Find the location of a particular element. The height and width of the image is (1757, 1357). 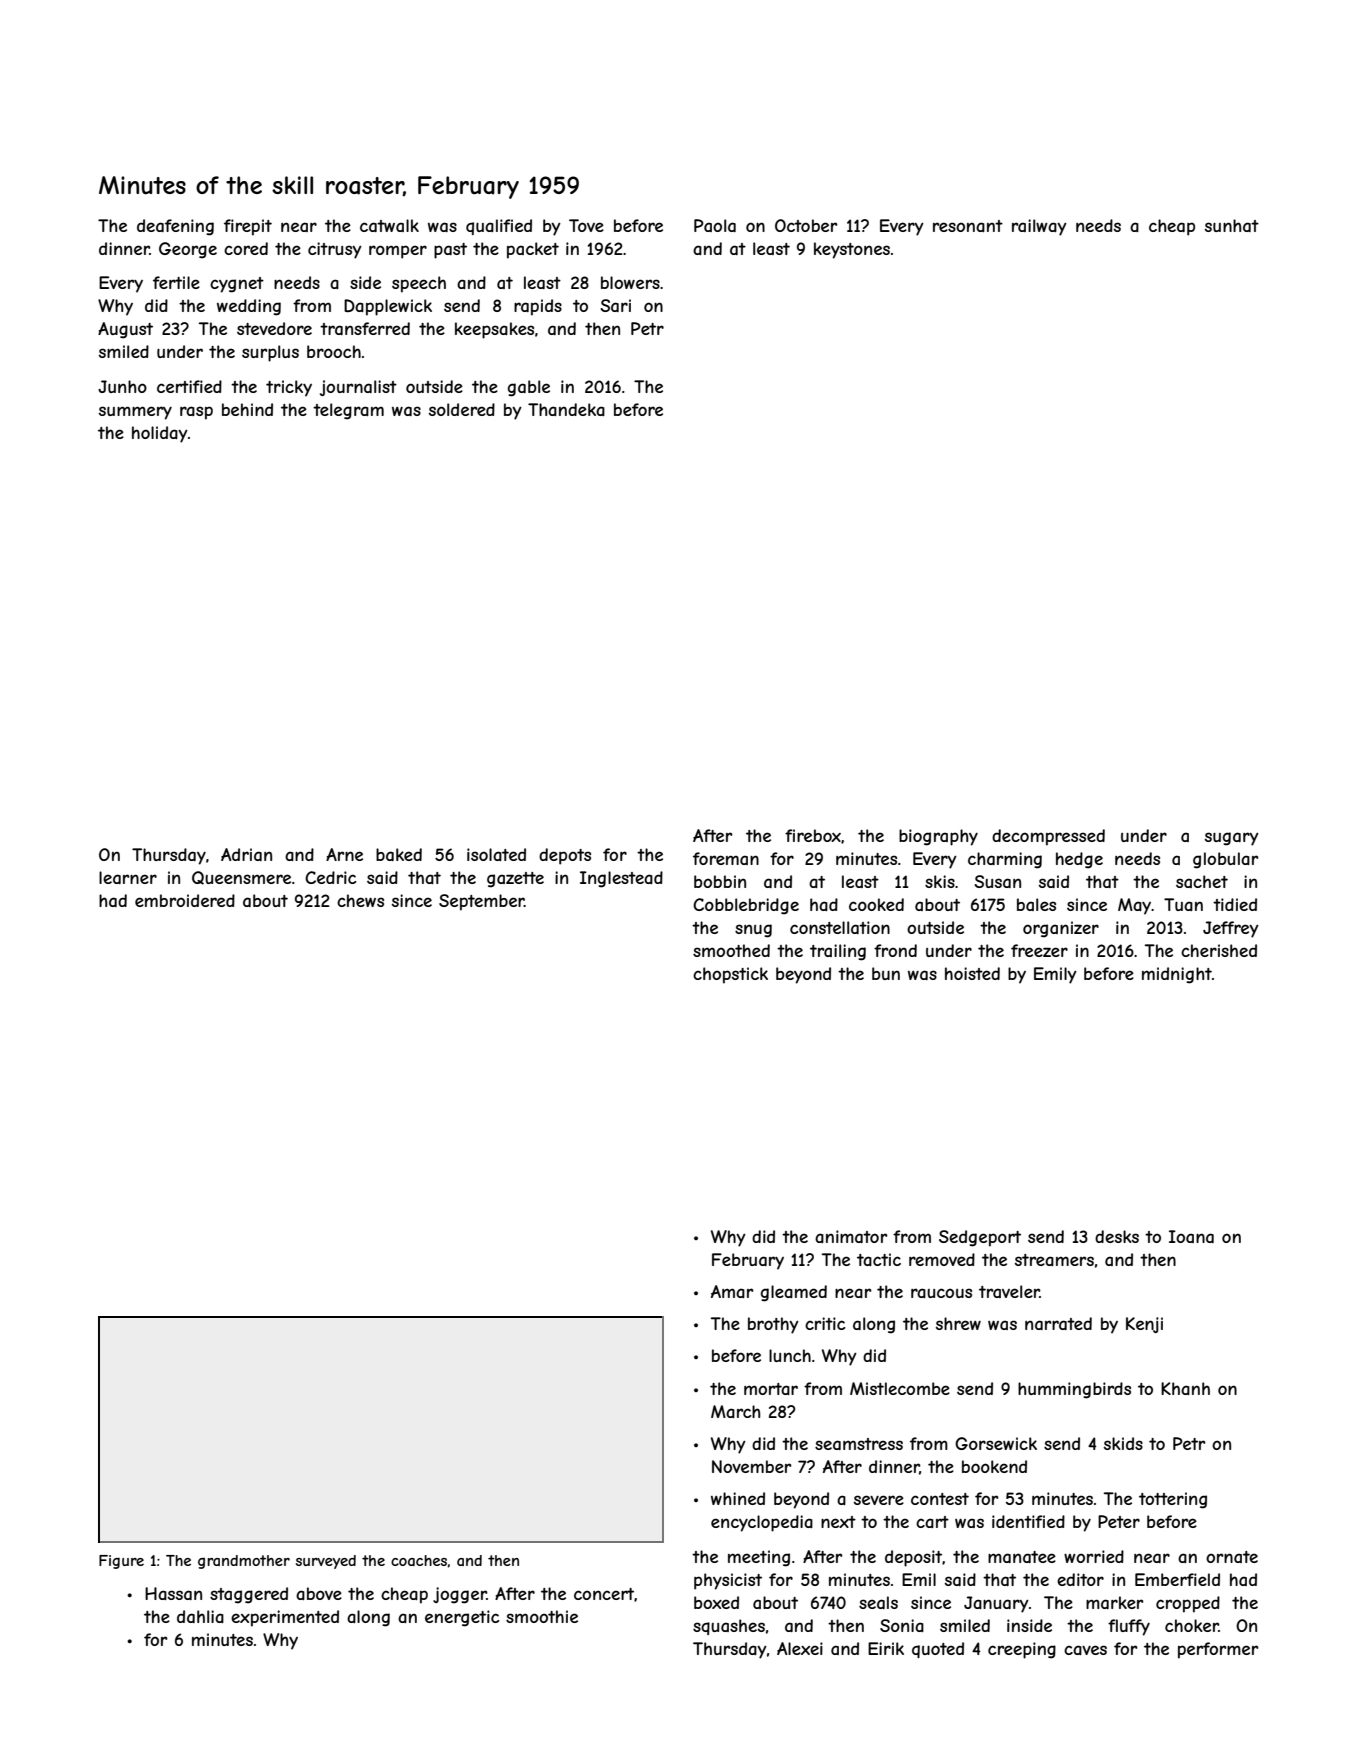

sugary is located at coordinates (1232, 839).
